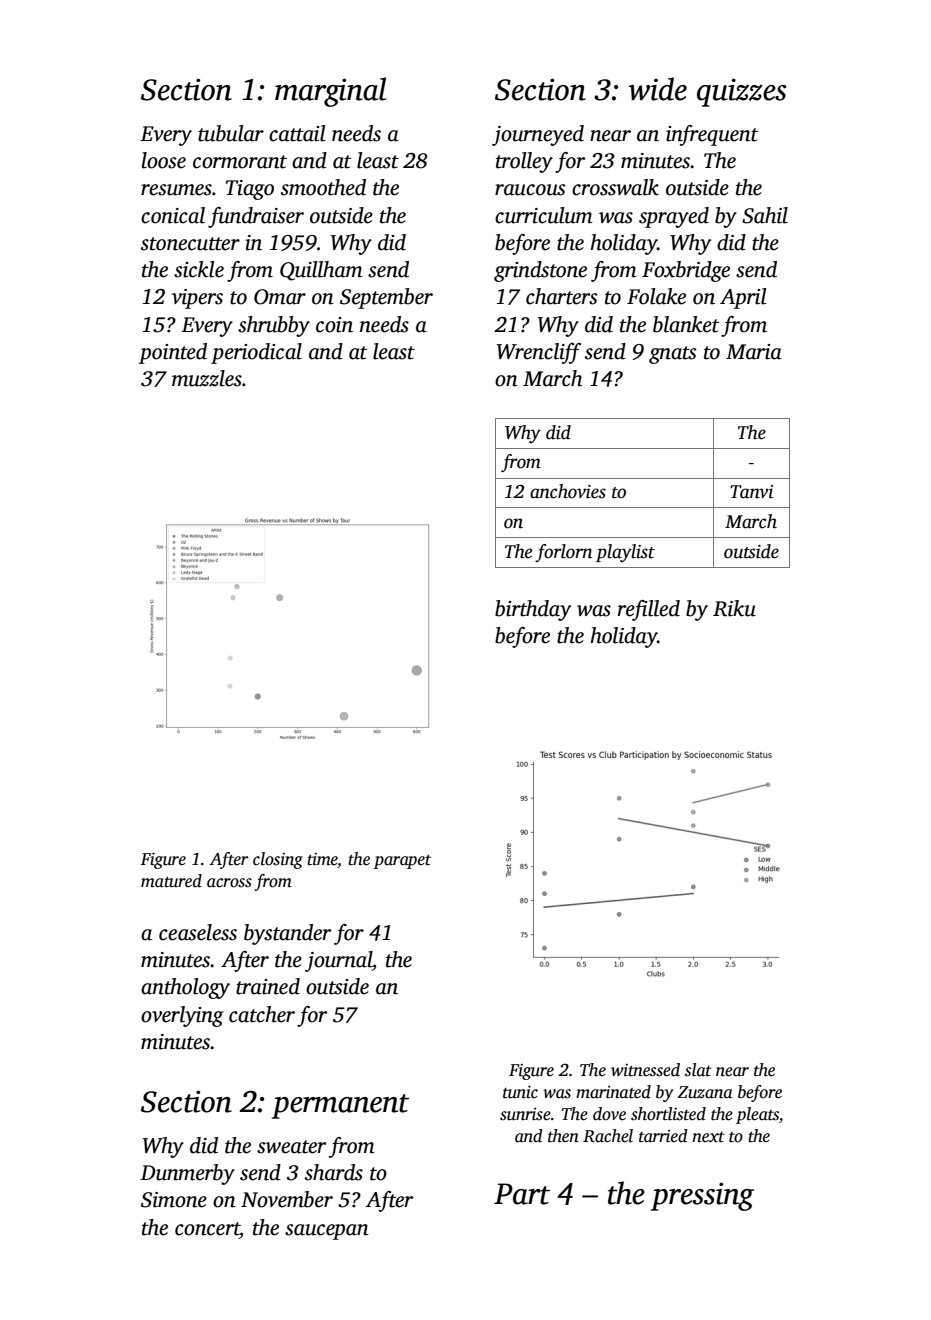 The image size is (931, 1320). I want to click on quizzes, so click(742, 92).
